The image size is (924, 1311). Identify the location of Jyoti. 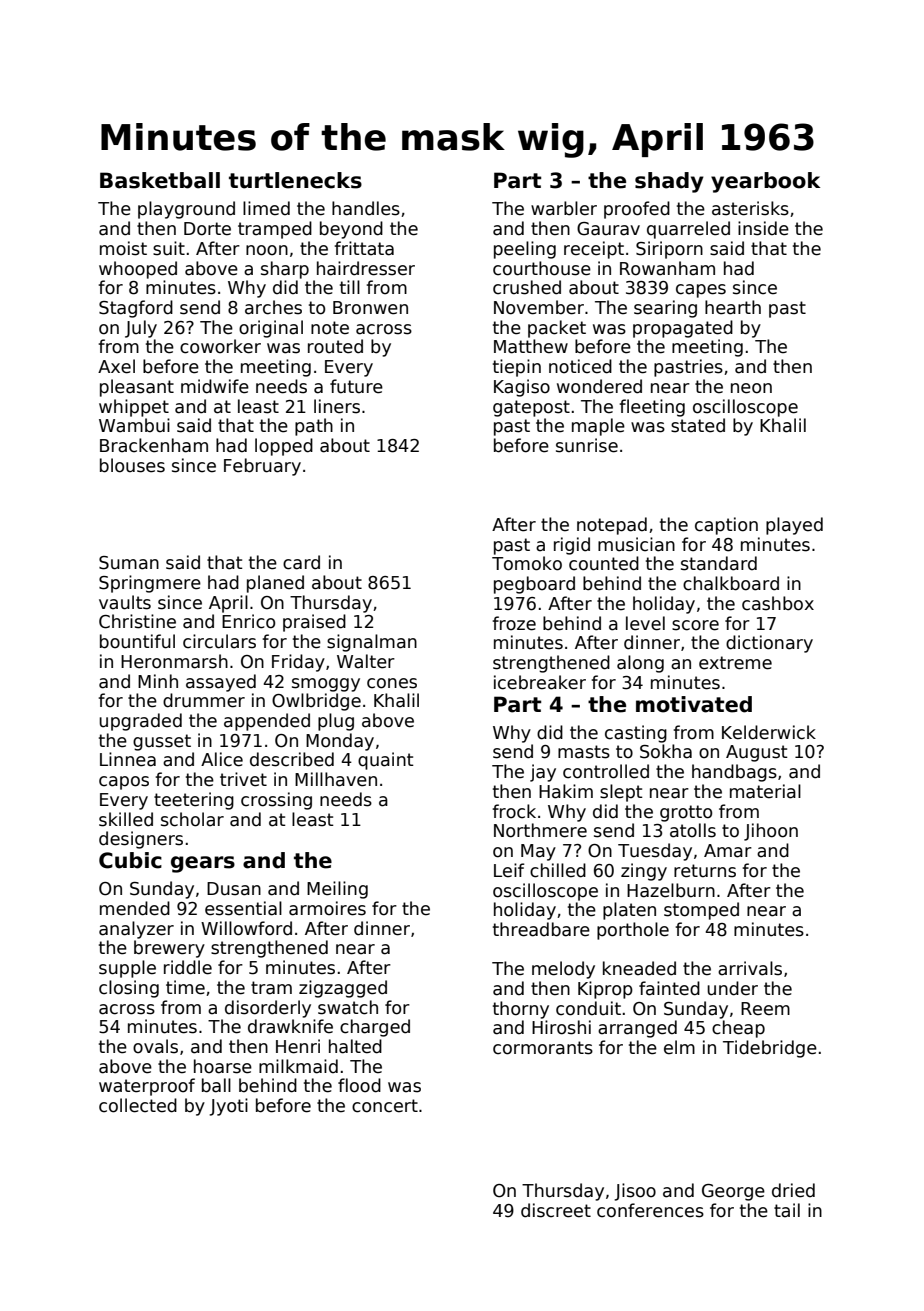
(228, 1107).
